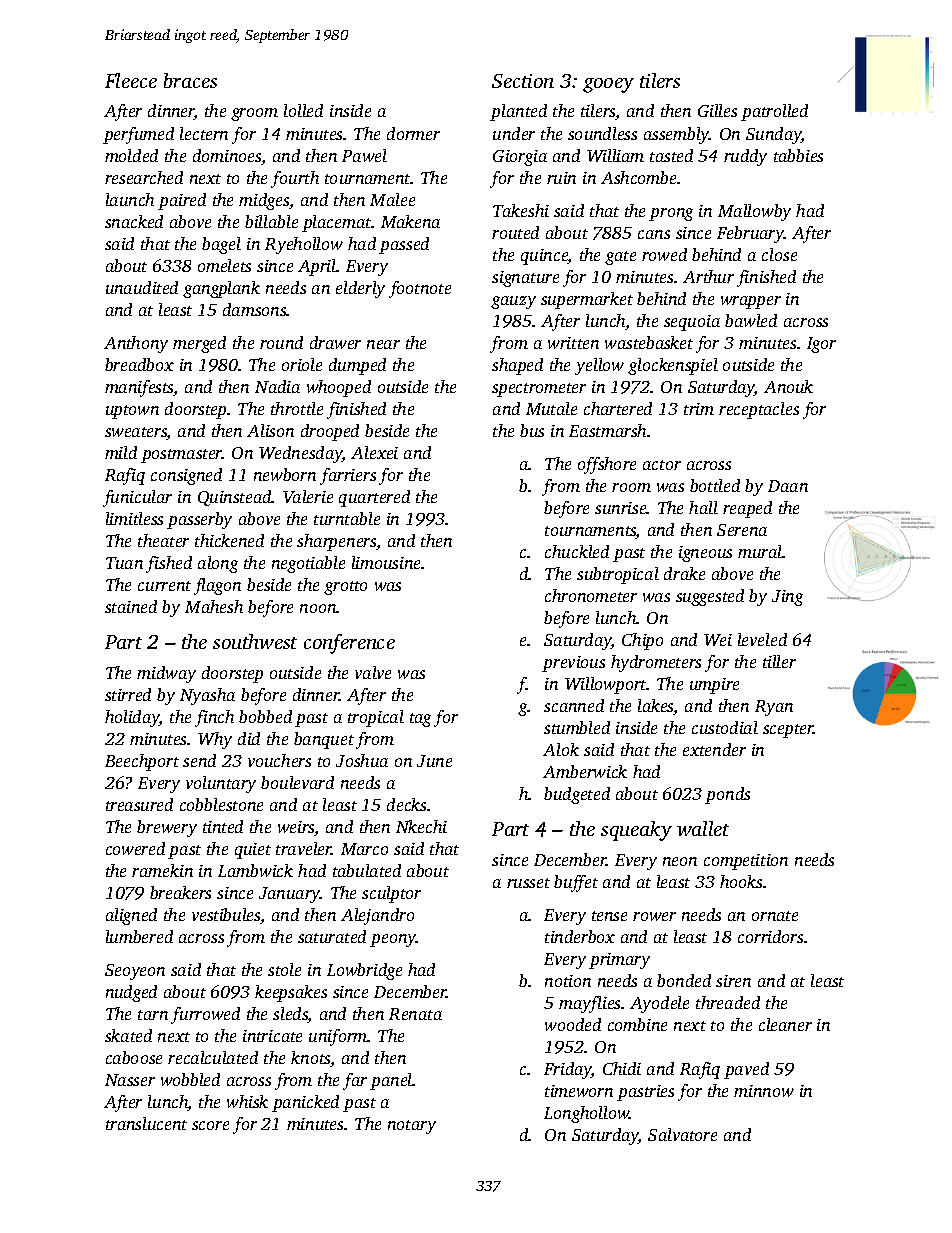 The height and width of the screenshot is (1233, 952). What do you see at coordinates (373, 672) in the screenshot?
I see `valve` at bounding box center [373, 672].
